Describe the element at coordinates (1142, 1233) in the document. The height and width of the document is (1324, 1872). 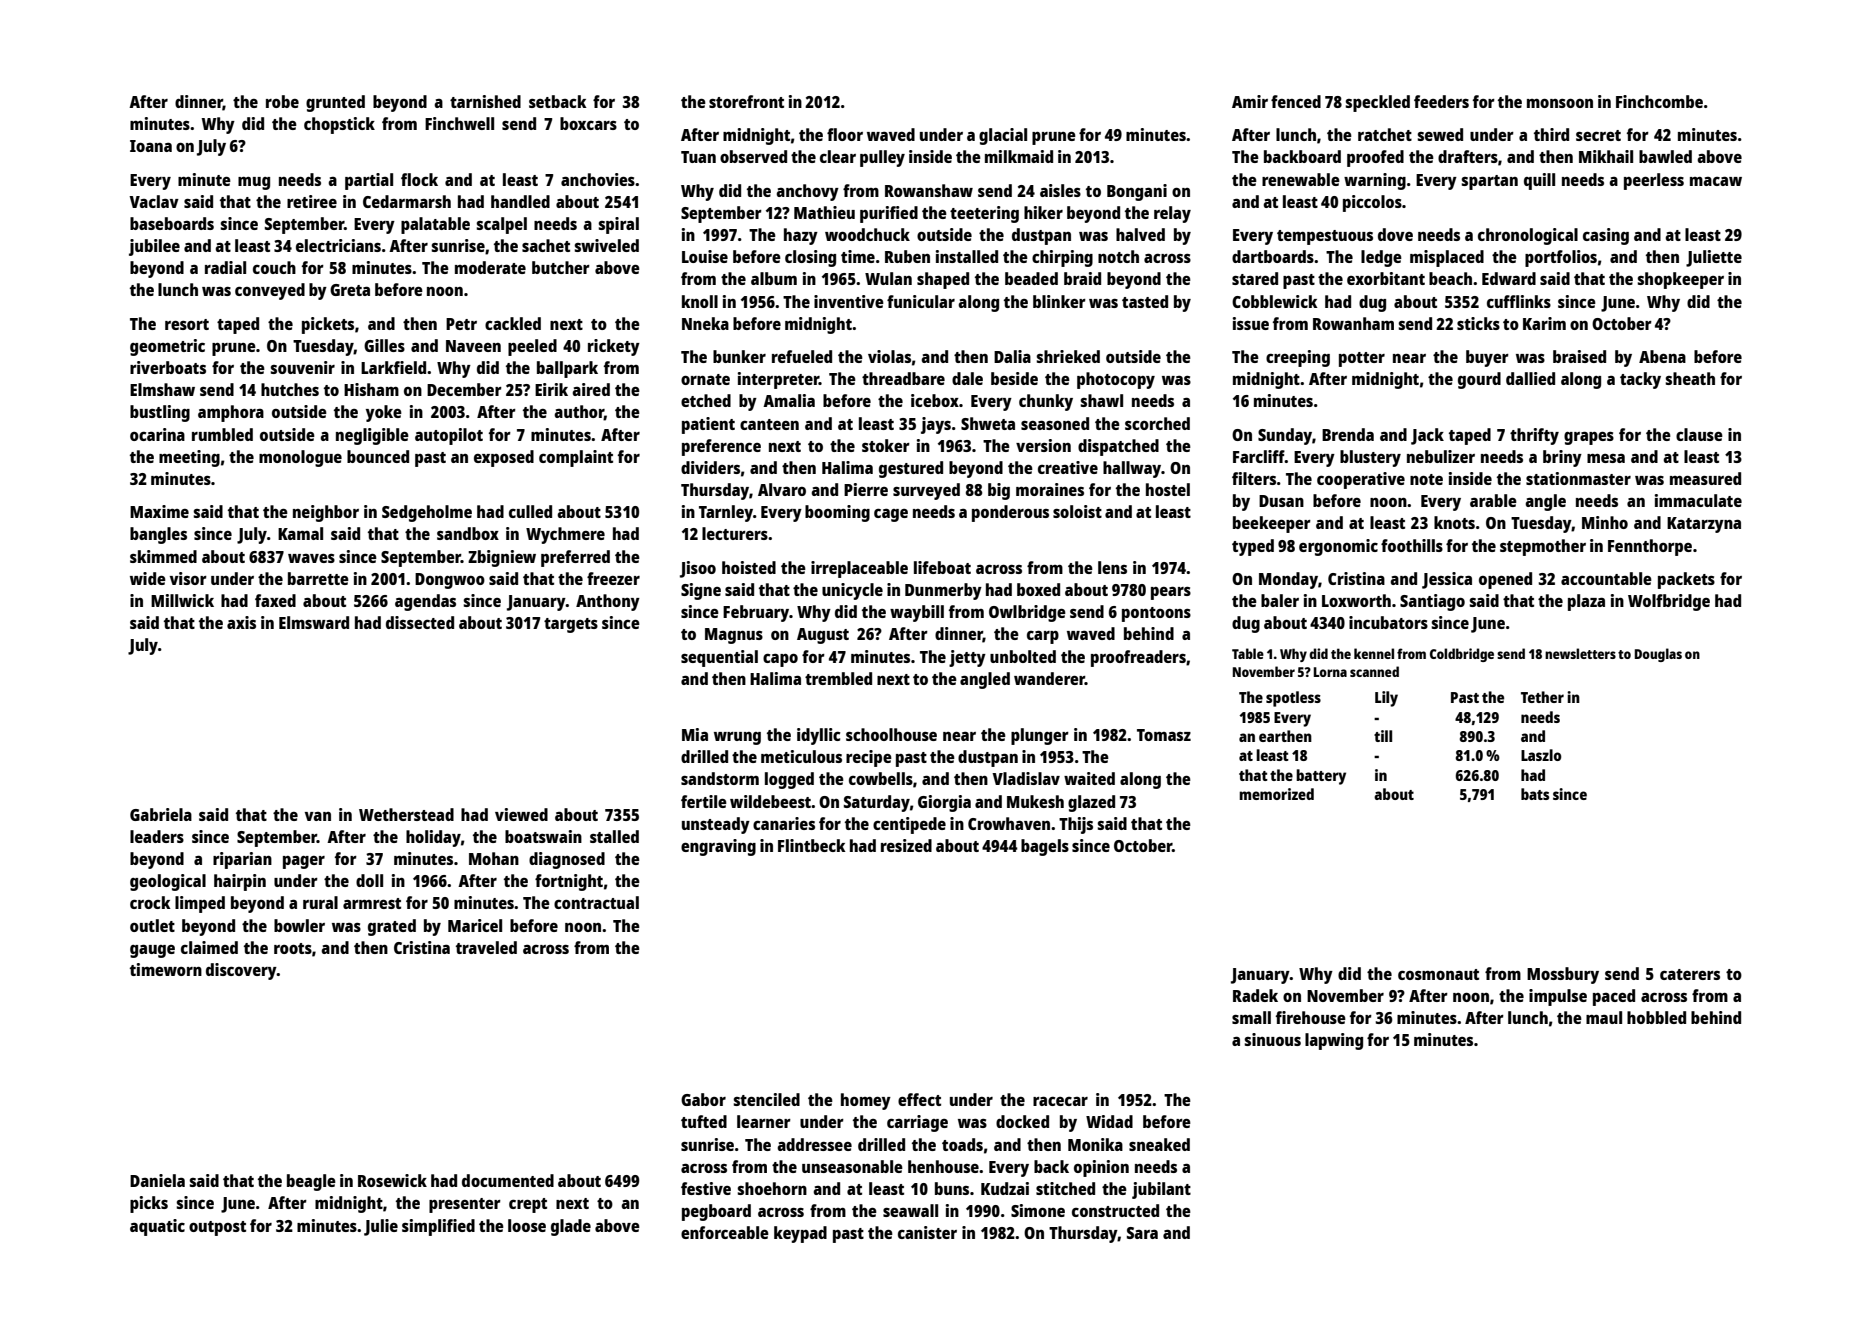
I see `Sara` at that location.
